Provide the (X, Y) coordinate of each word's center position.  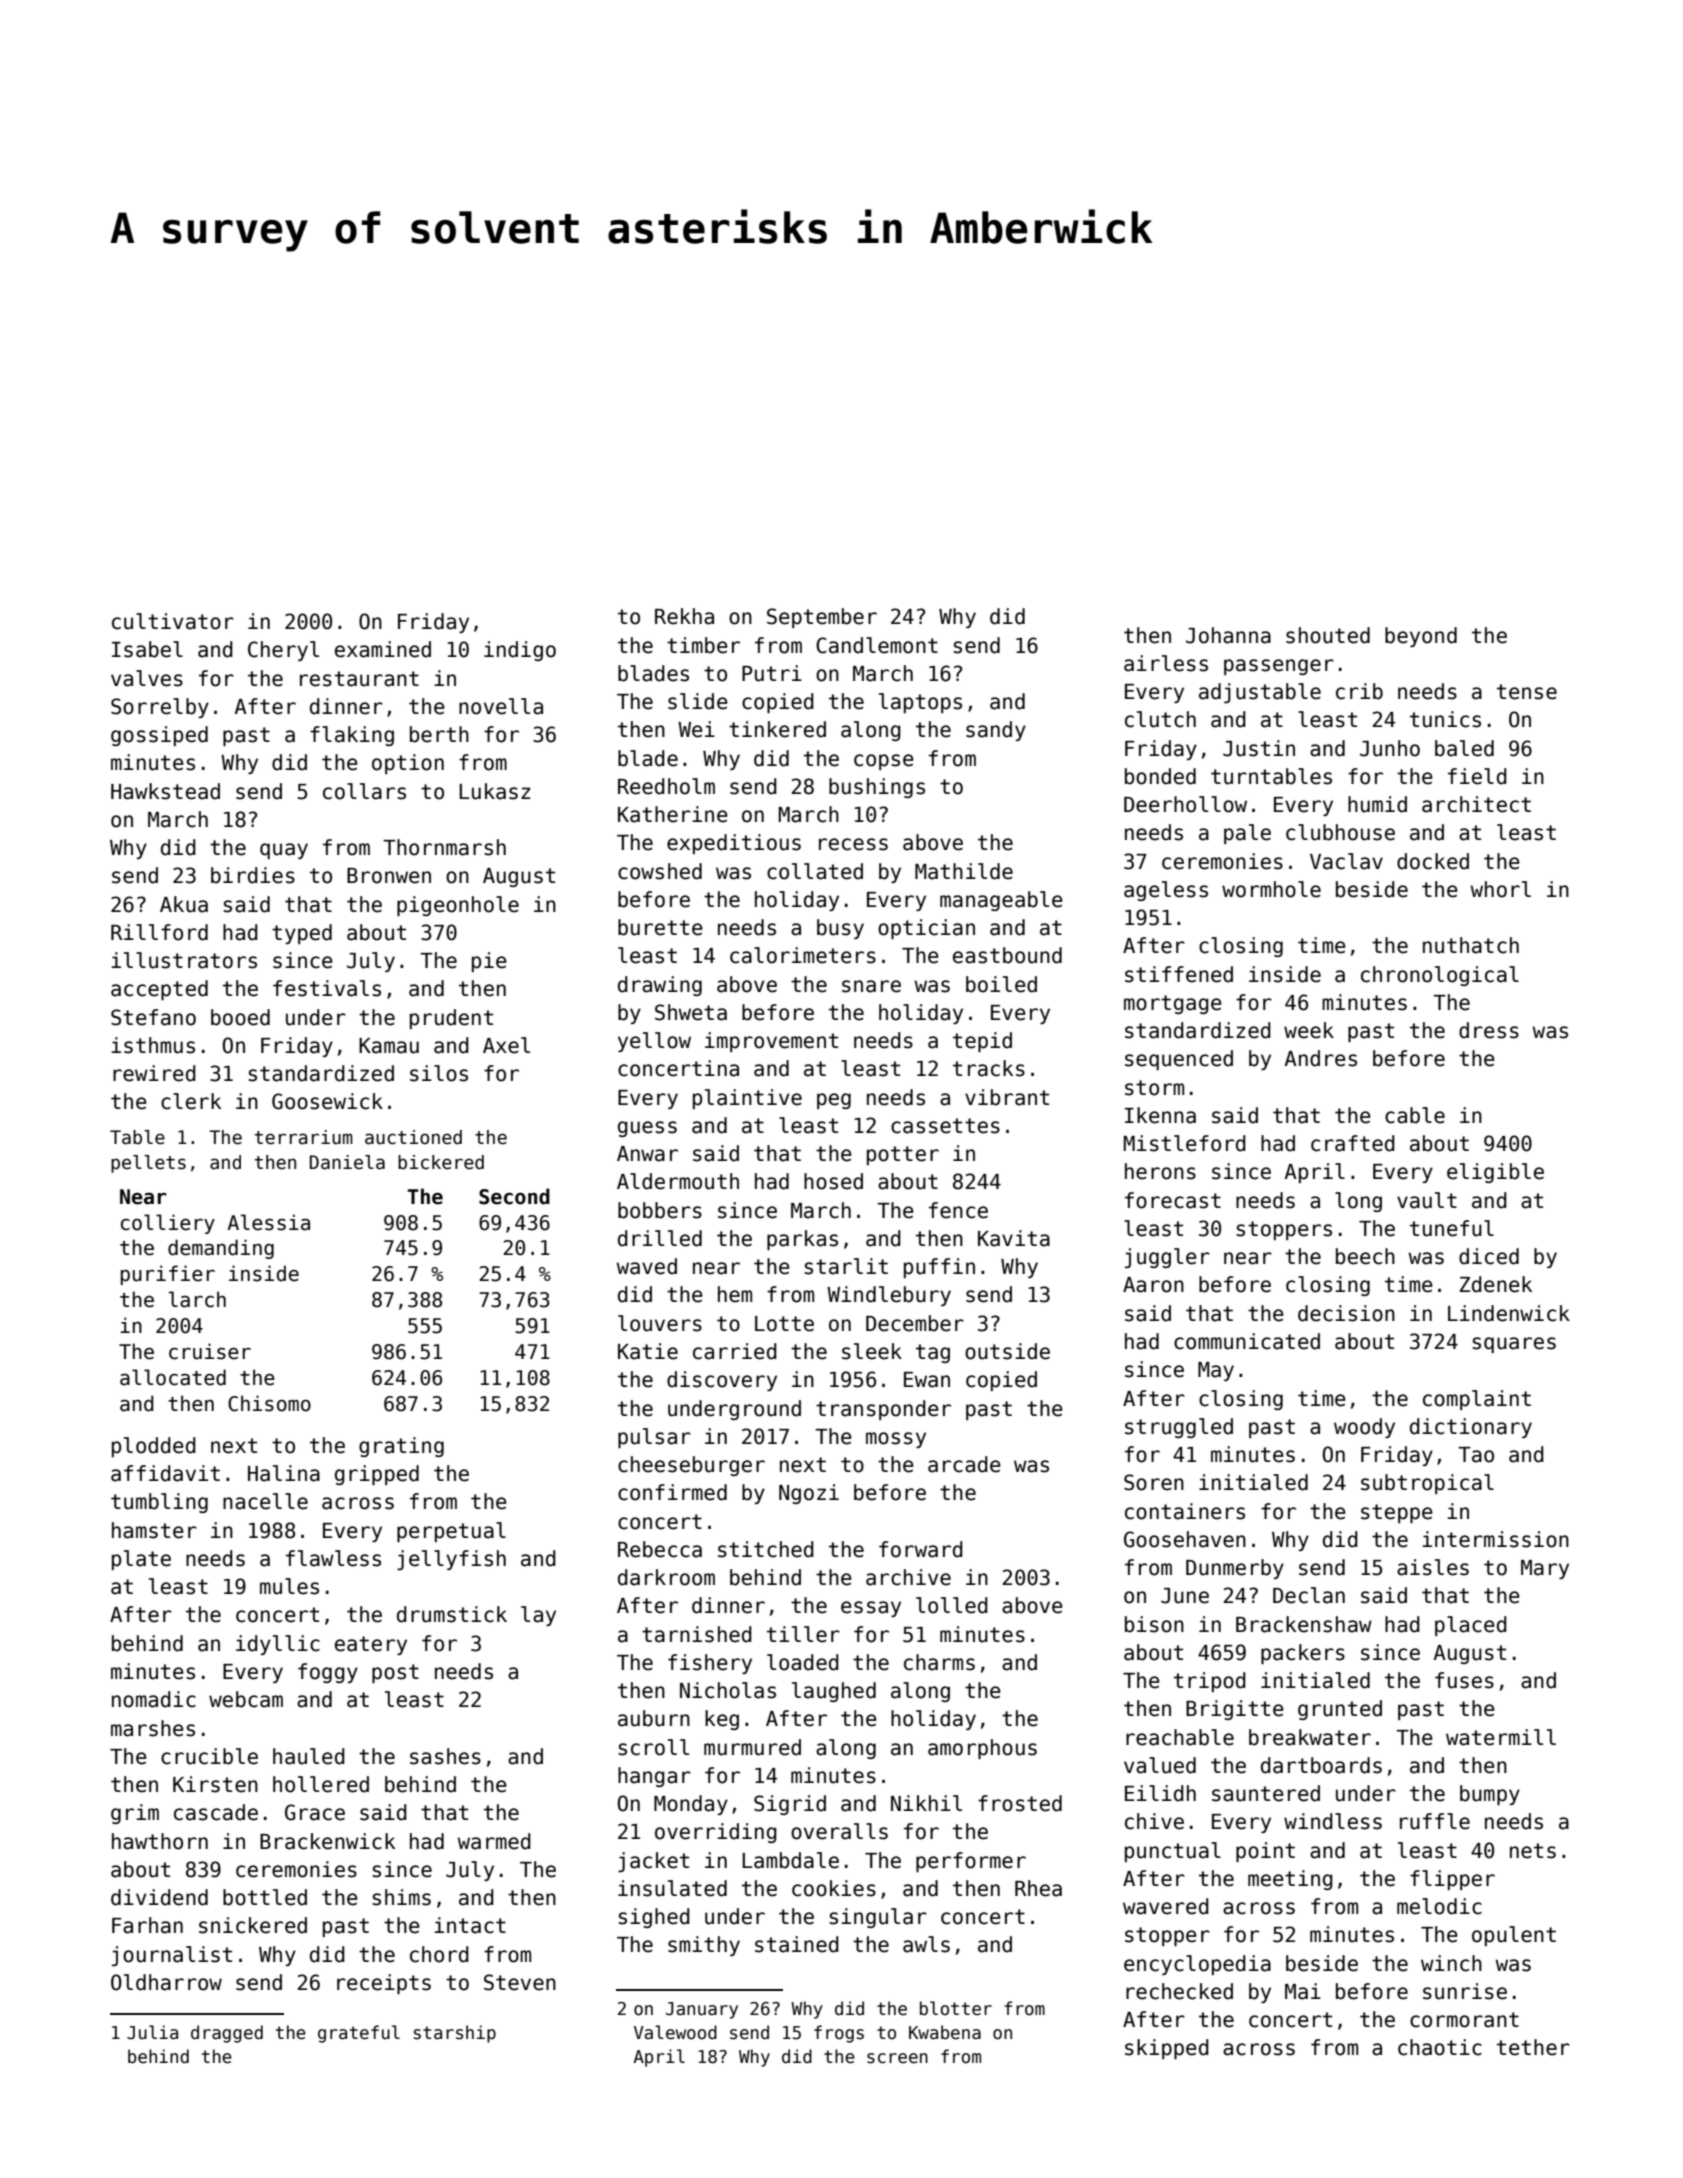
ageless (1166, 891)
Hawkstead (165, 791)
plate (141, 1560)
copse (884, 762)
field (1477, 776)
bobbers (660, 1210)
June (1185, 1596)
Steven (520, 1982)
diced (1489, 1256)
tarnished (697, 1634)
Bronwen (389, 876)
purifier (168, 1275)
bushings (877, 788)
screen (897, 2058)
